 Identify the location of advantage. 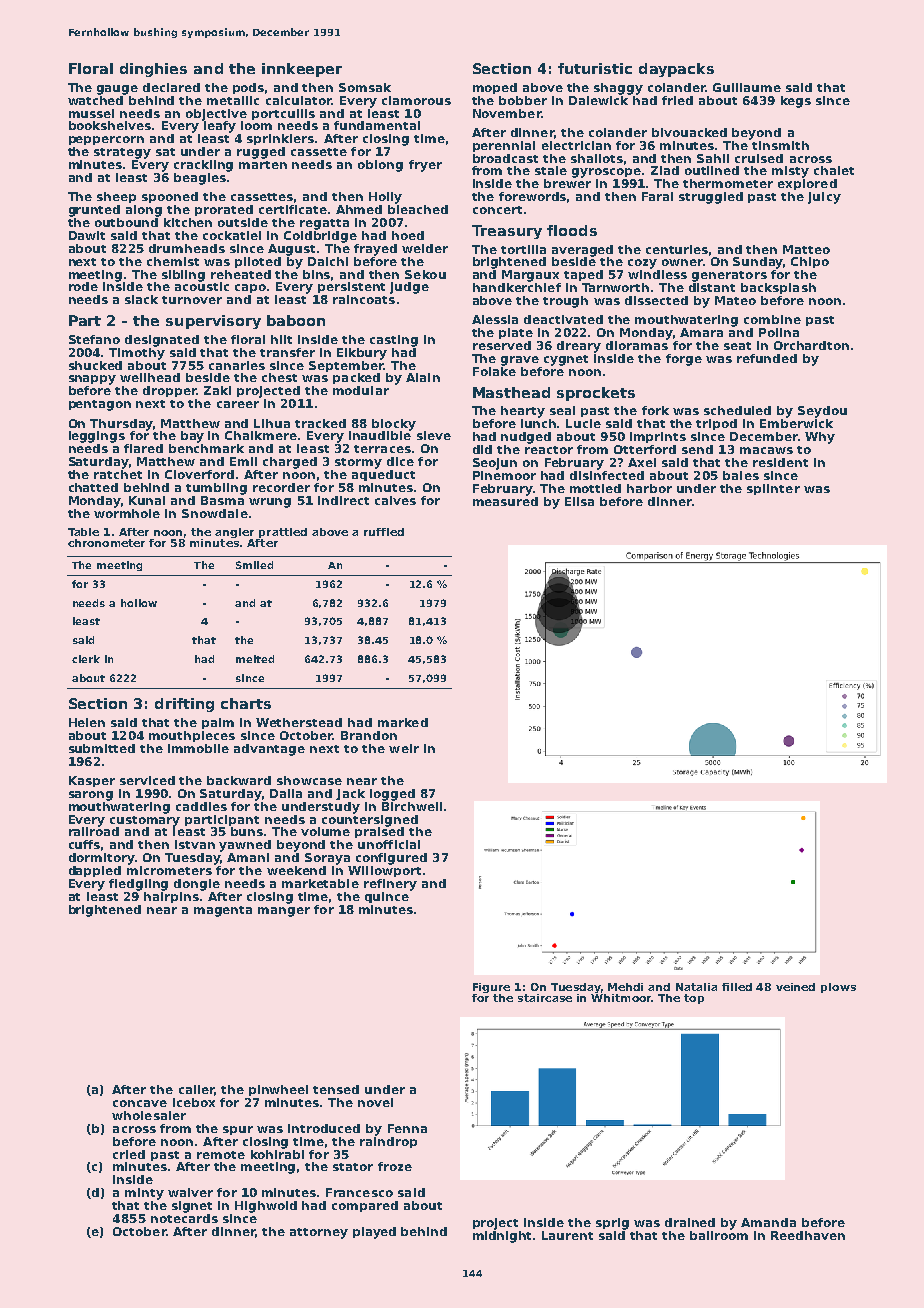
(269, 750).
